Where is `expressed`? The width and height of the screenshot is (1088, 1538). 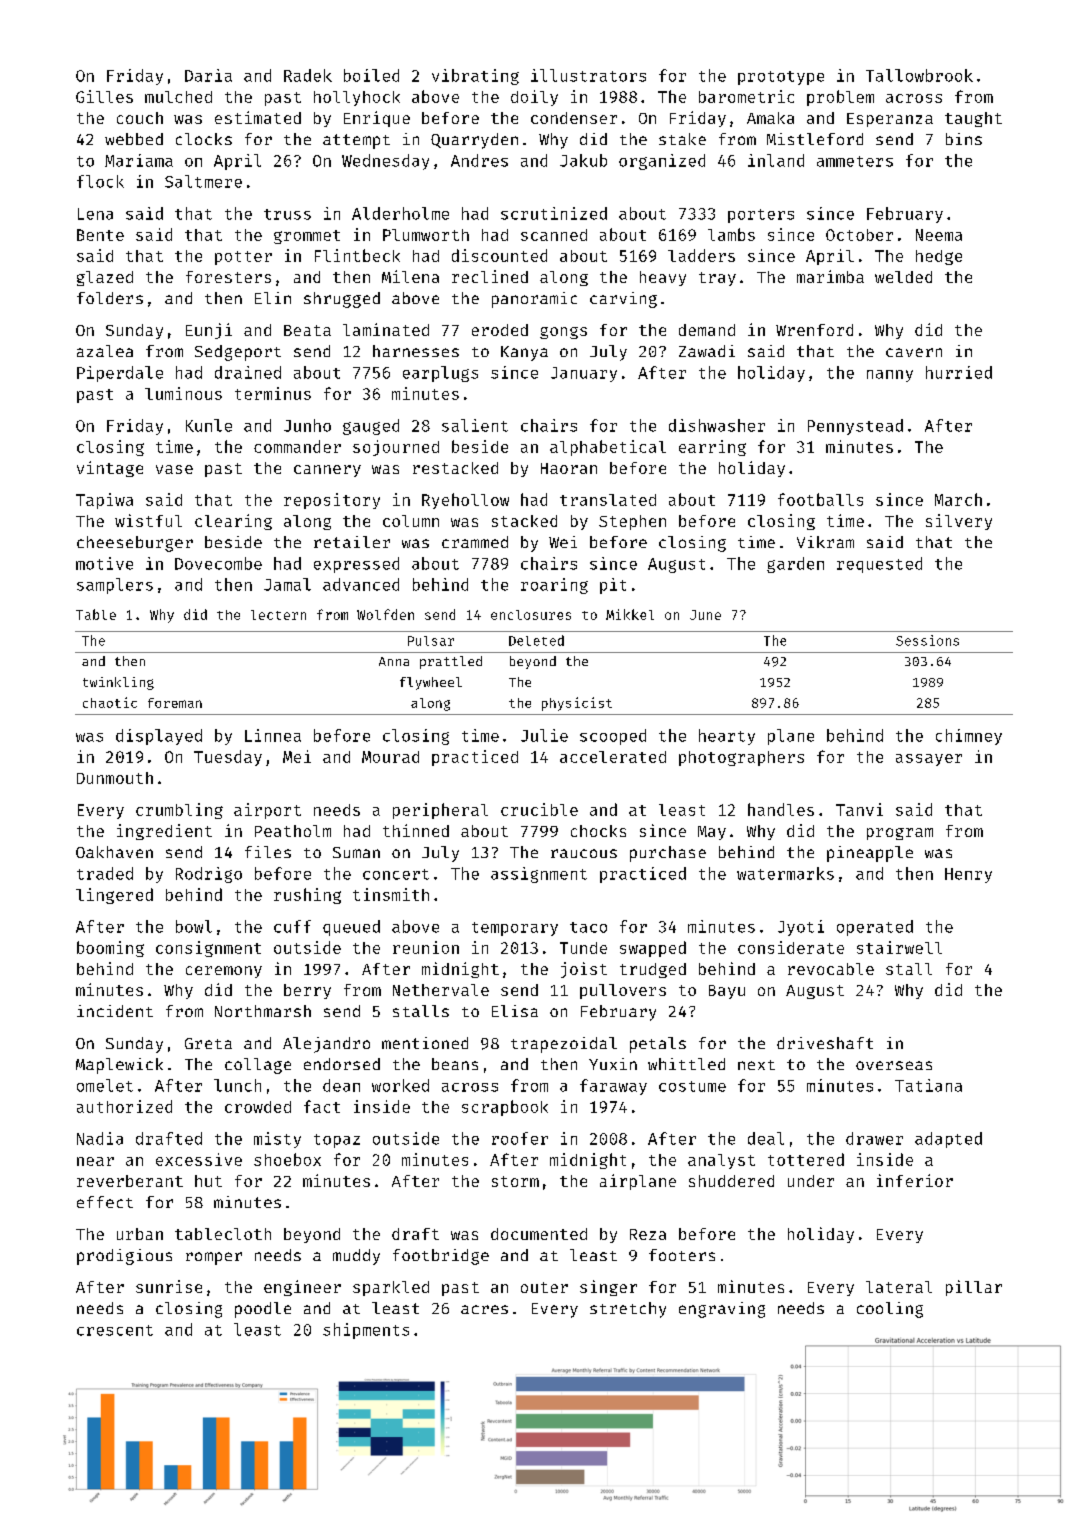 expressed is located at coordinates (356, 565).
